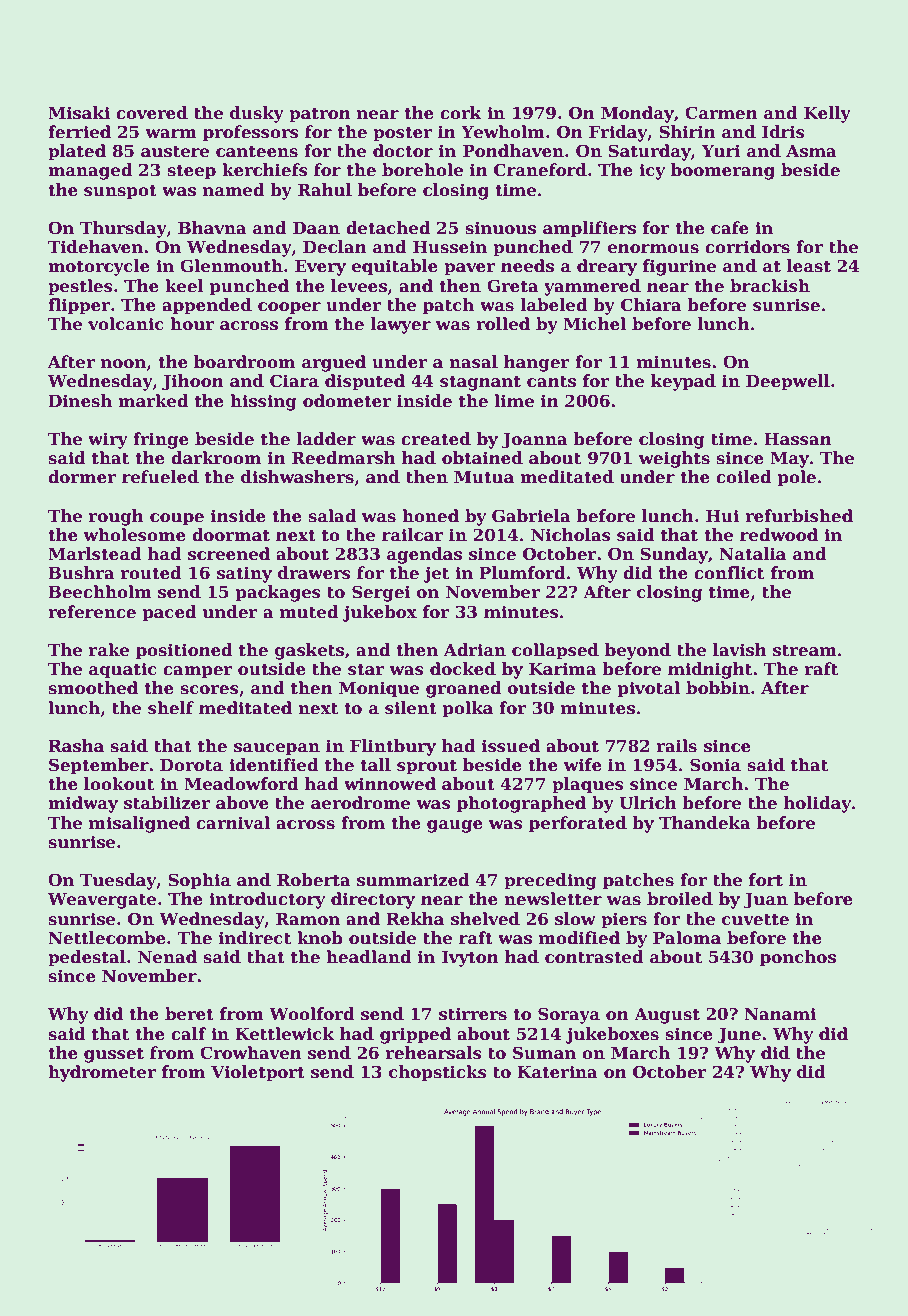 This screenshot has height=1316, width=908. What do you see at coordinates (79, 113) in the screenshot?
I see `Misaki` at bounding box center [79, 113].
